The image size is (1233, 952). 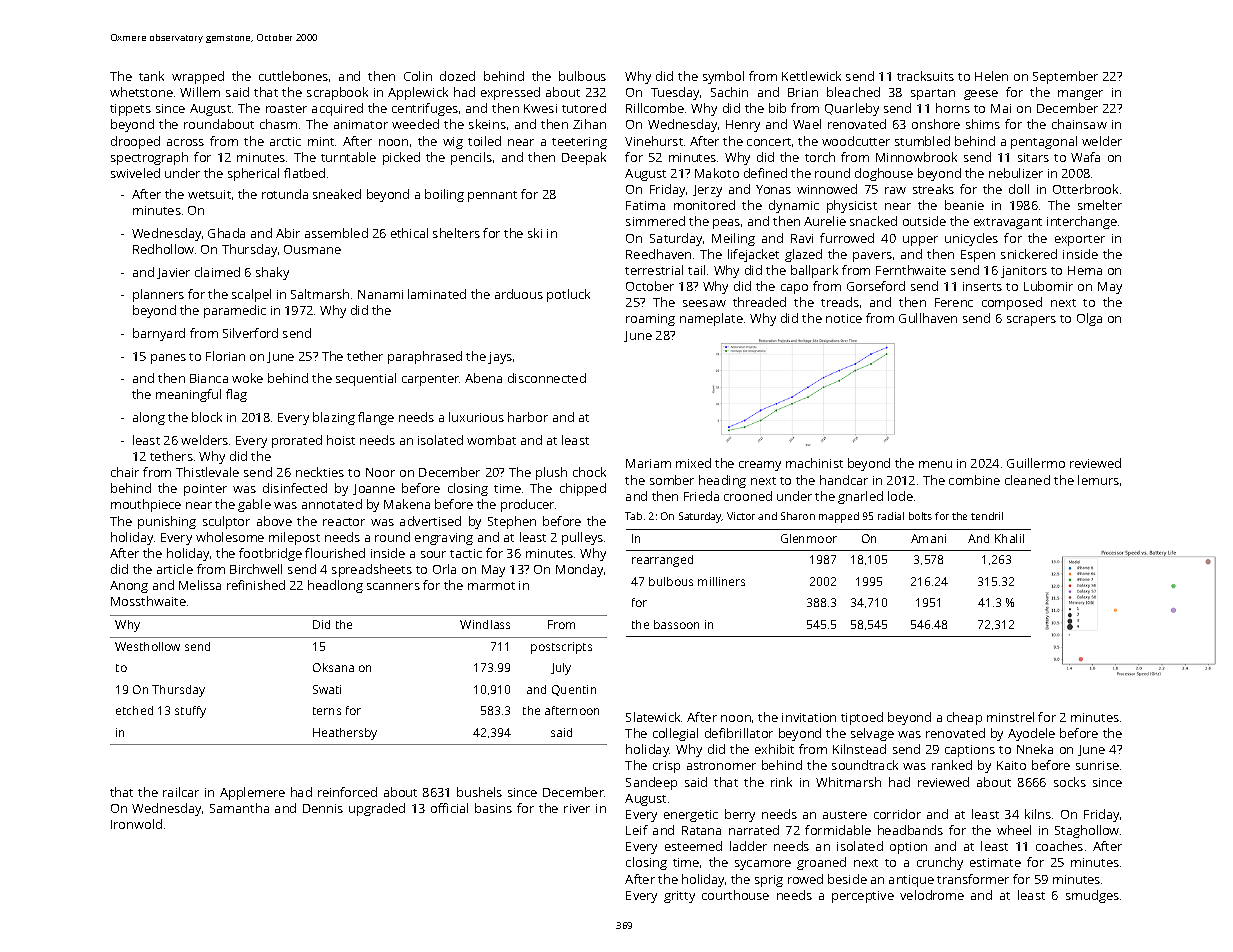 What do you see at coordinates (181, 792) in the screenshot?
I see `railcar` at bounding box center [181, 792].
